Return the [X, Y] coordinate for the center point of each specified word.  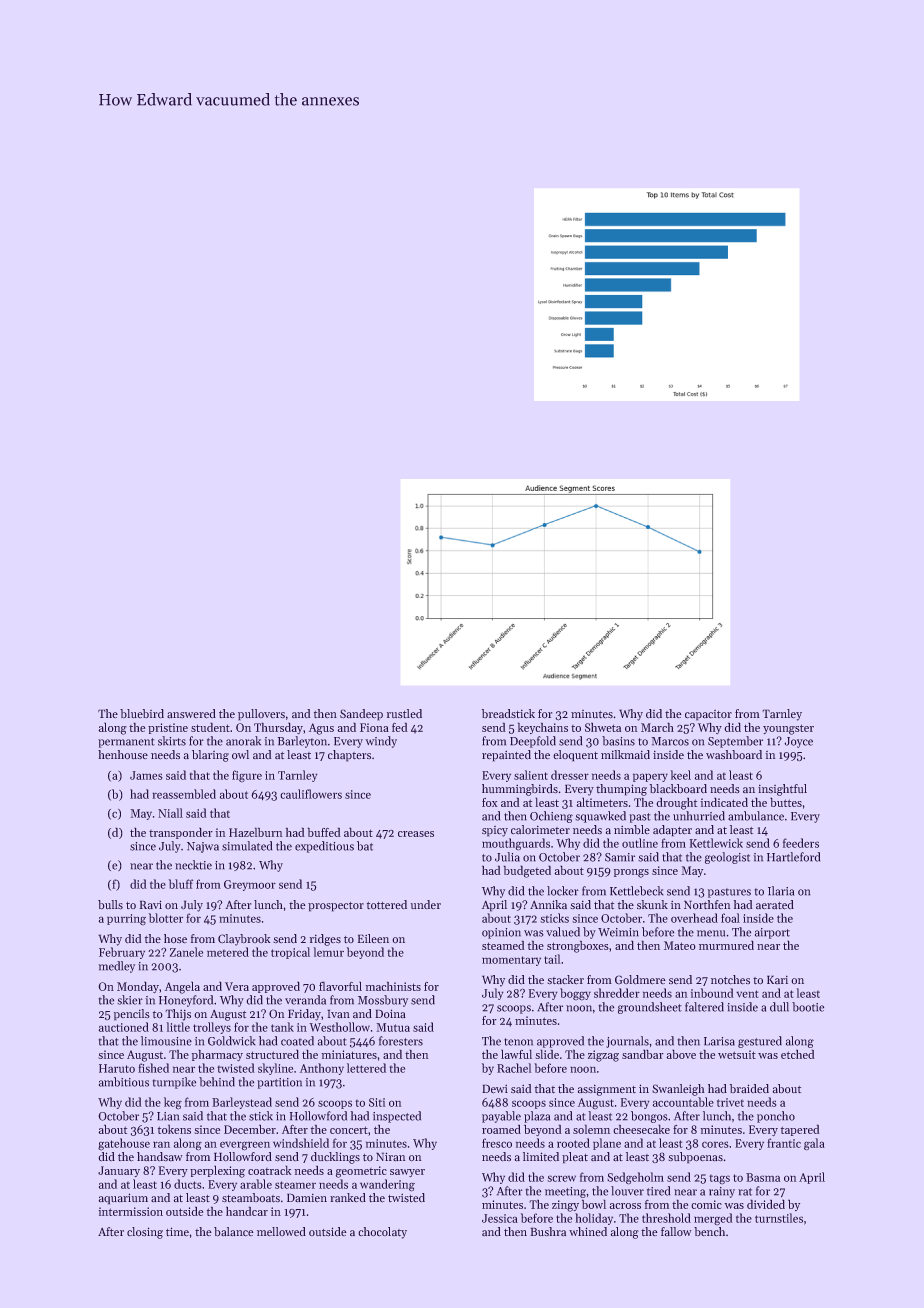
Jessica [500, 1218]
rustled [404, 714]
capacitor [708, 715]
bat [365, 846]
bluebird [142, 714]
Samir [620, 857]
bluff [181, 884]
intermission [130, 1211]
